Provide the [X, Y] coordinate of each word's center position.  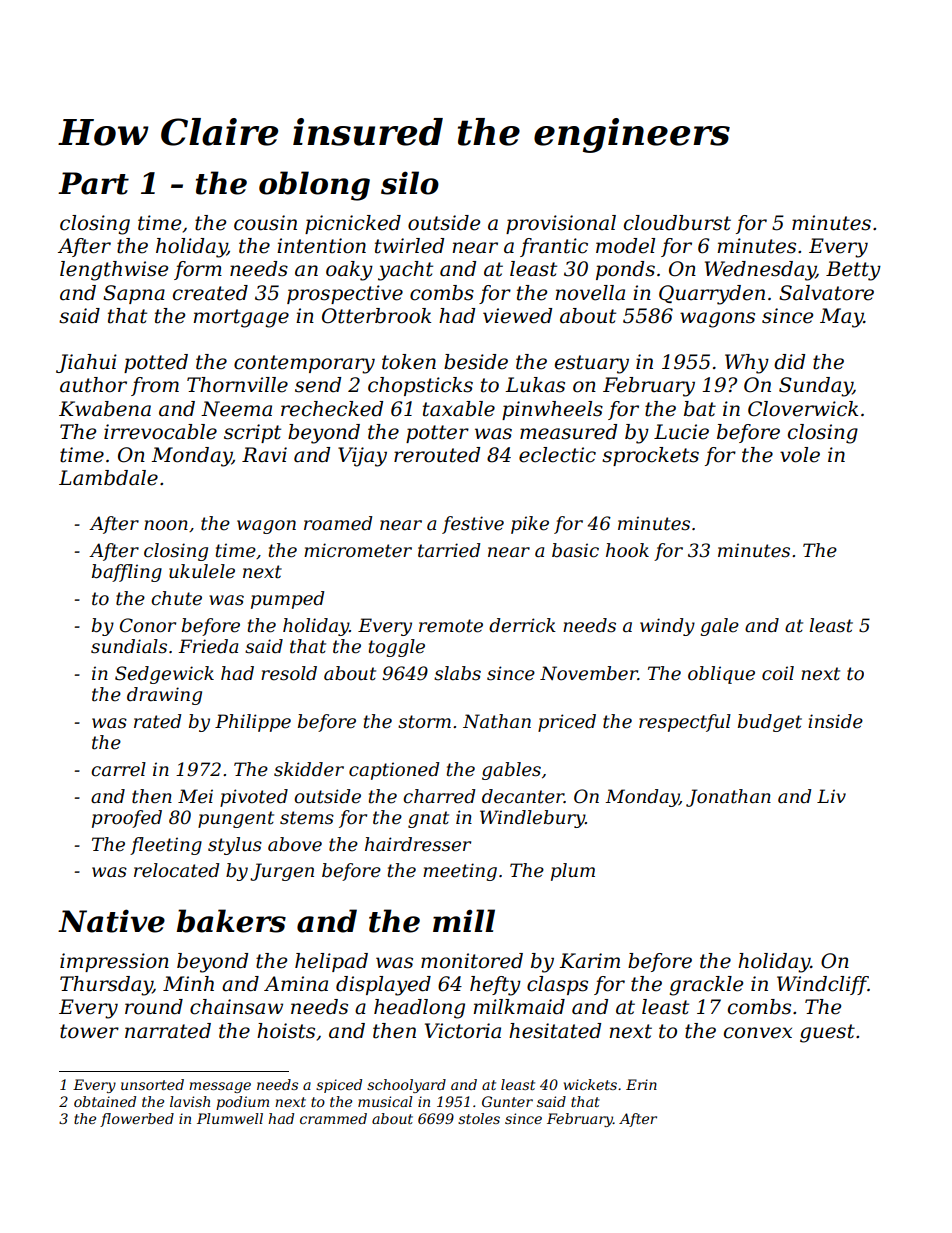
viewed [517, 316]
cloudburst [677, 223]
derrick [522, 625]
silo [410, 183]
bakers [231, 921]
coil [778, 673]
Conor [148, 625]
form [198, 270]
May [842, 318]
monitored [472, 961]
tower [89, 1031]
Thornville [237, 385]
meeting [460, 872]
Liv [831, 796]
